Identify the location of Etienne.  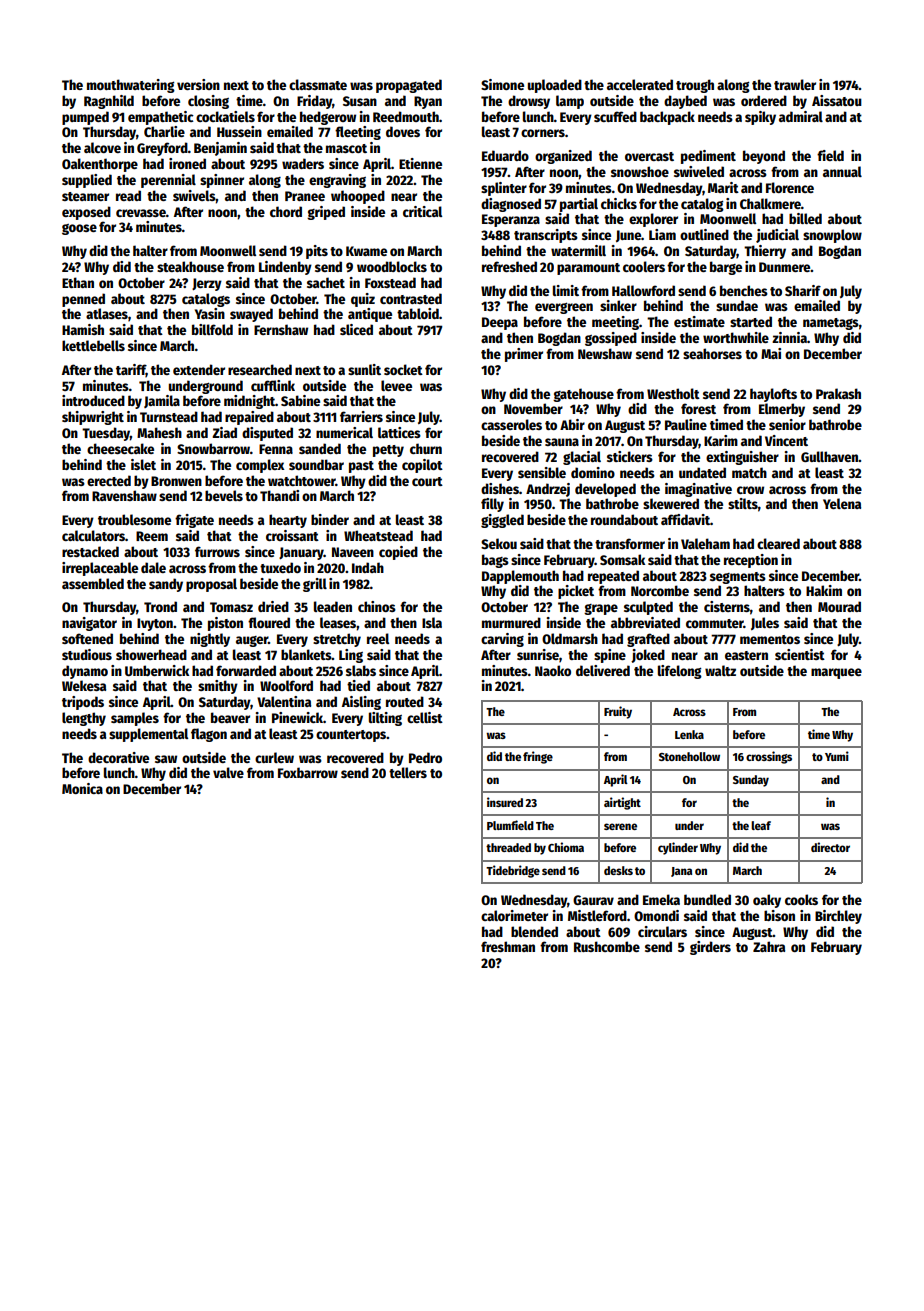
(420, 163).
